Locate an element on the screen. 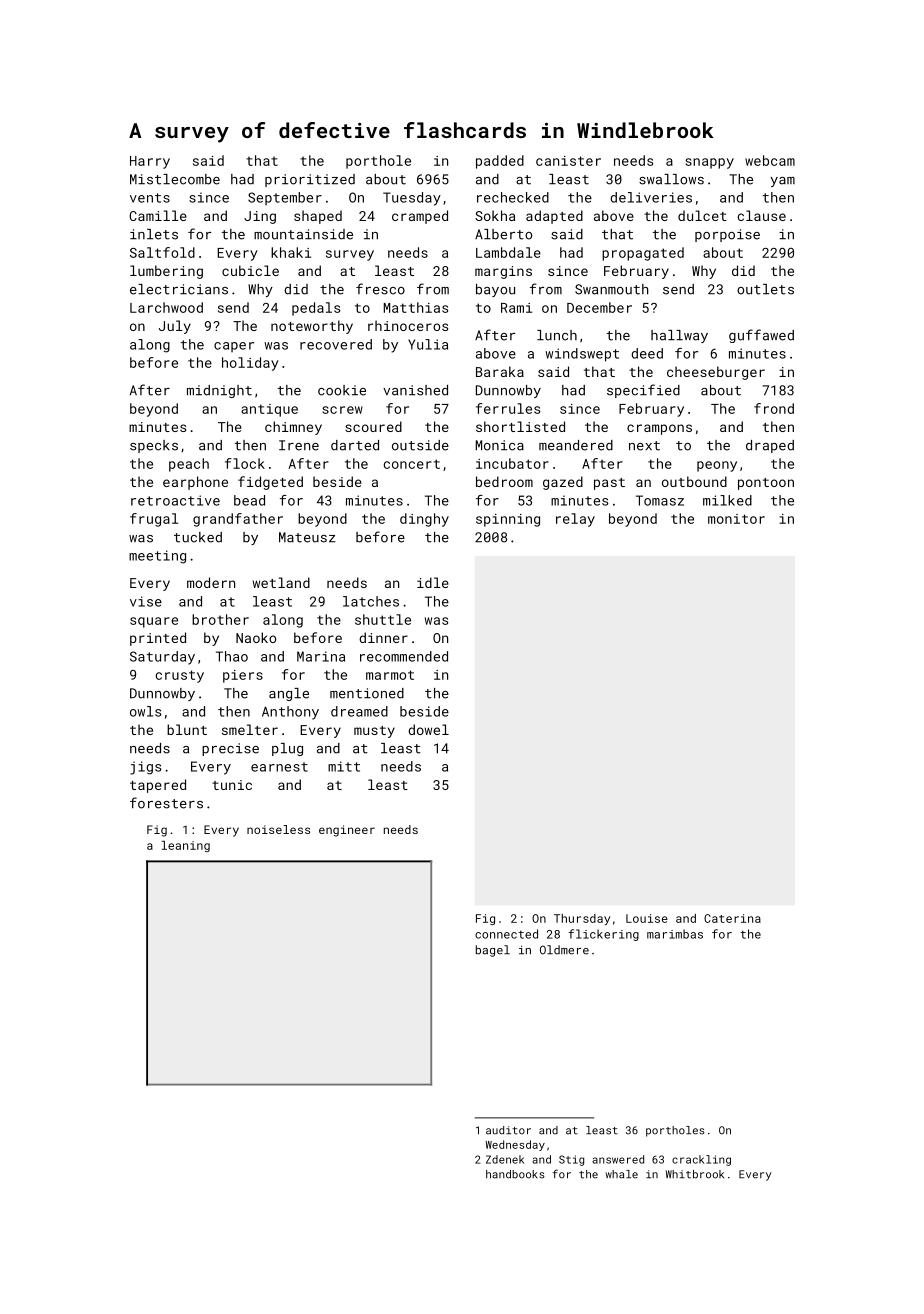 This screenshot has width=924, height=1314. Yulia is located at coordinates (428, 344).
